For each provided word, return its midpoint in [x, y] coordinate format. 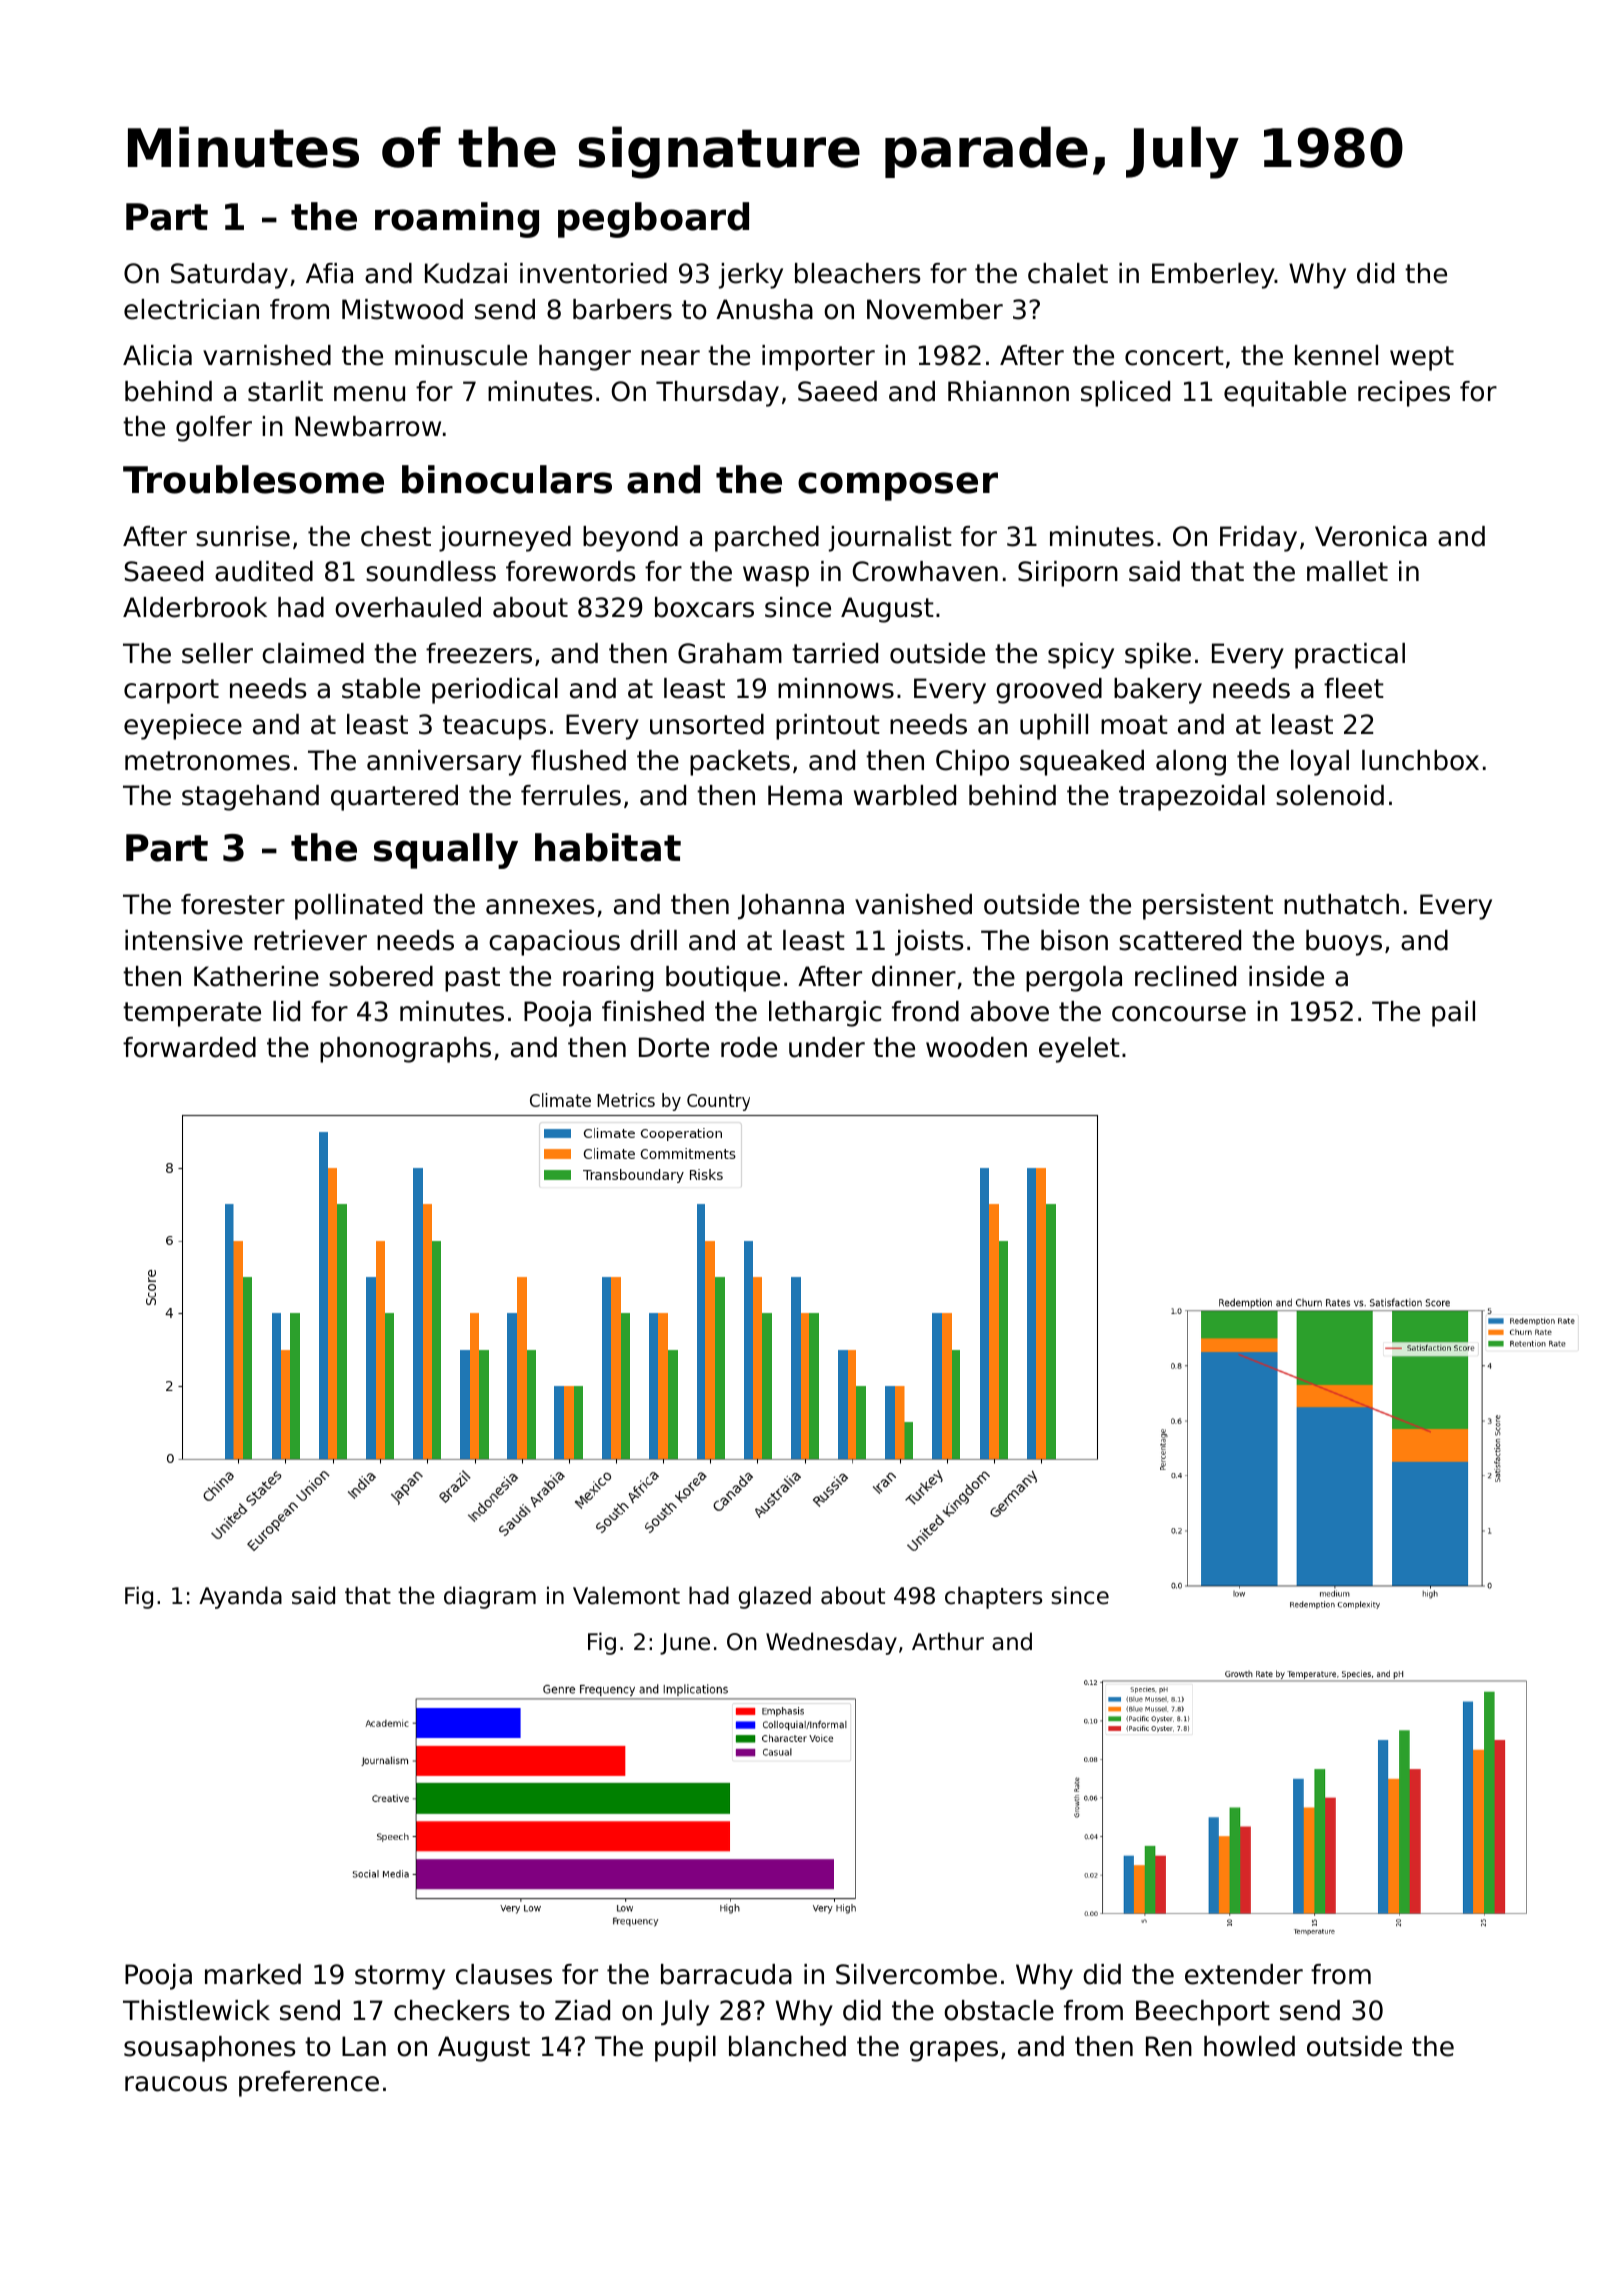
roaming [457, 220]
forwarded [189, 1047]
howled [1249, 2046]
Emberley [1213, 276]
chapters [993, 1597]
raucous [176, 2084]
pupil [685, 2049]
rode [749, 1047]
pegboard [653, 220]
